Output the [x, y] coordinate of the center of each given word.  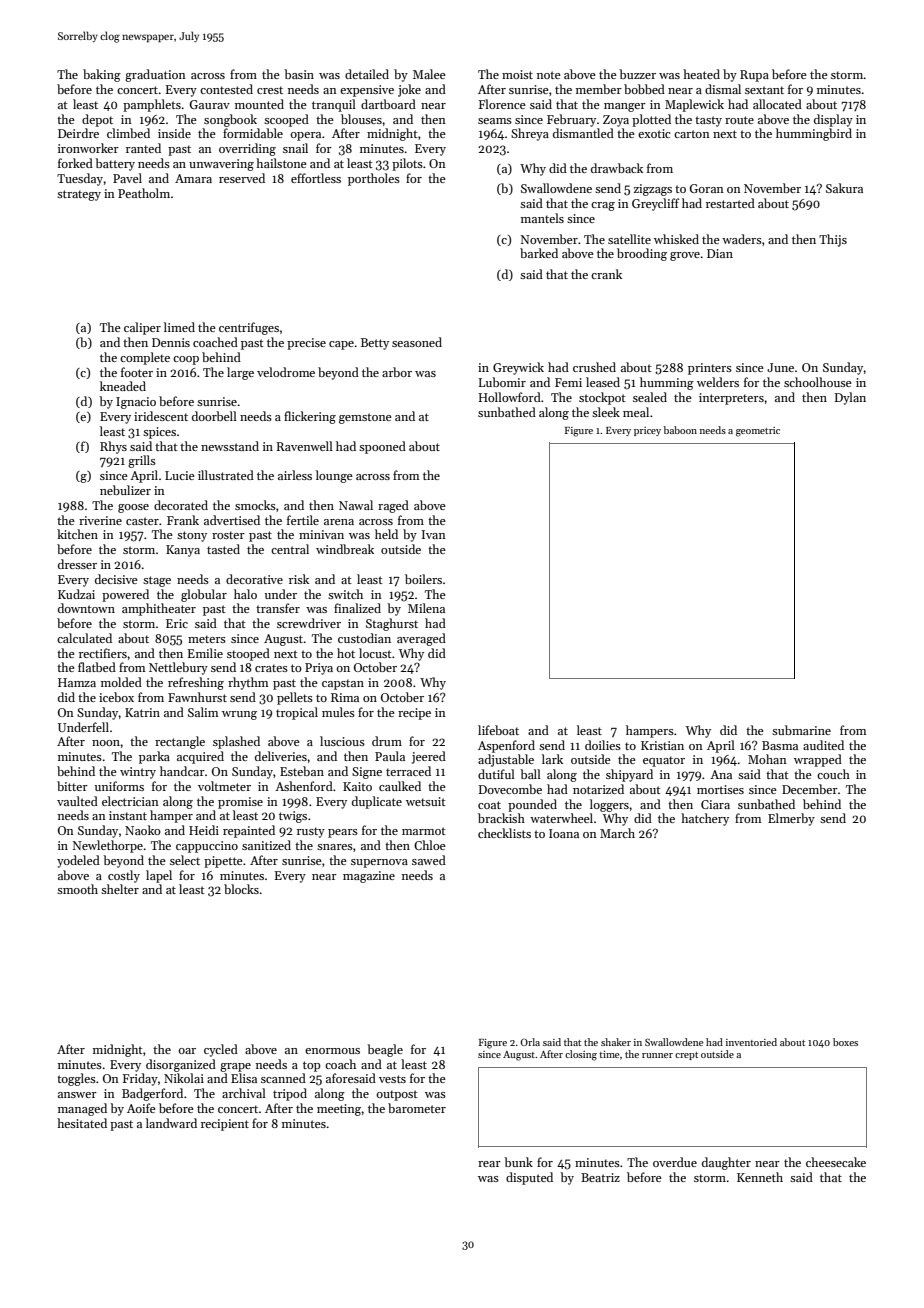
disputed [529, 1178]
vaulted [77, 801]
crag [603, 206]
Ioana [564, 833]
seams [495, 121]
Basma [780, 745]
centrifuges [249, 328]
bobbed [644, 89]
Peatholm [144, 193]
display [833, 120]
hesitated [82, 1123]
